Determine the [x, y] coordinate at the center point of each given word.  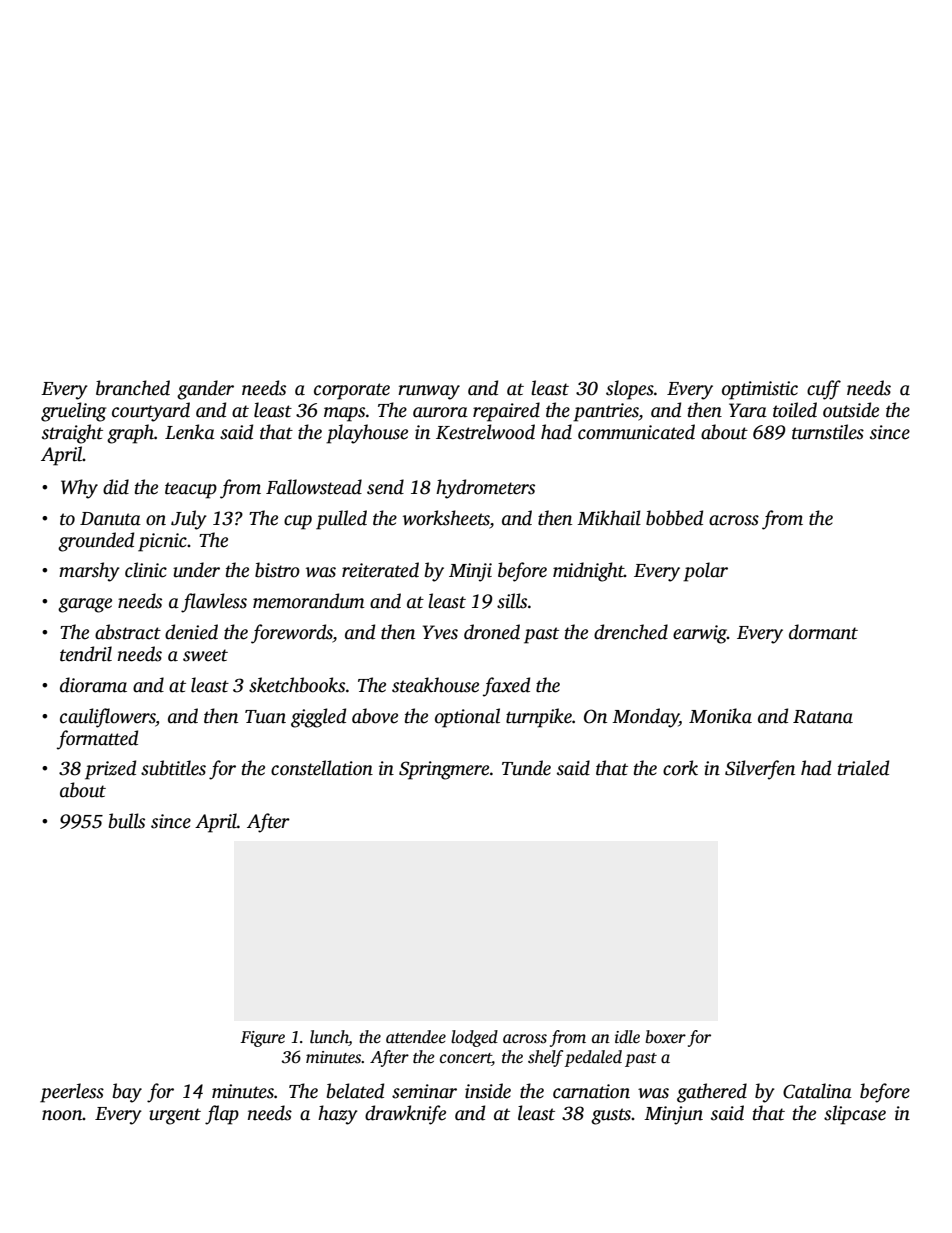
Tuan [265, 717]
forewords [292, 634]
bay [127, 1093]
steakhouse [435, 685]
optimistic [760, 390]
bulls [127, 821]
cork [680, 768]
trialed [863, 768]
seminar [424, 1091]
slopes [630, 390]
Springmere [444, 770]
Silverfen [760, 770]
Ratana [823, 717]
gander [205, 390]
